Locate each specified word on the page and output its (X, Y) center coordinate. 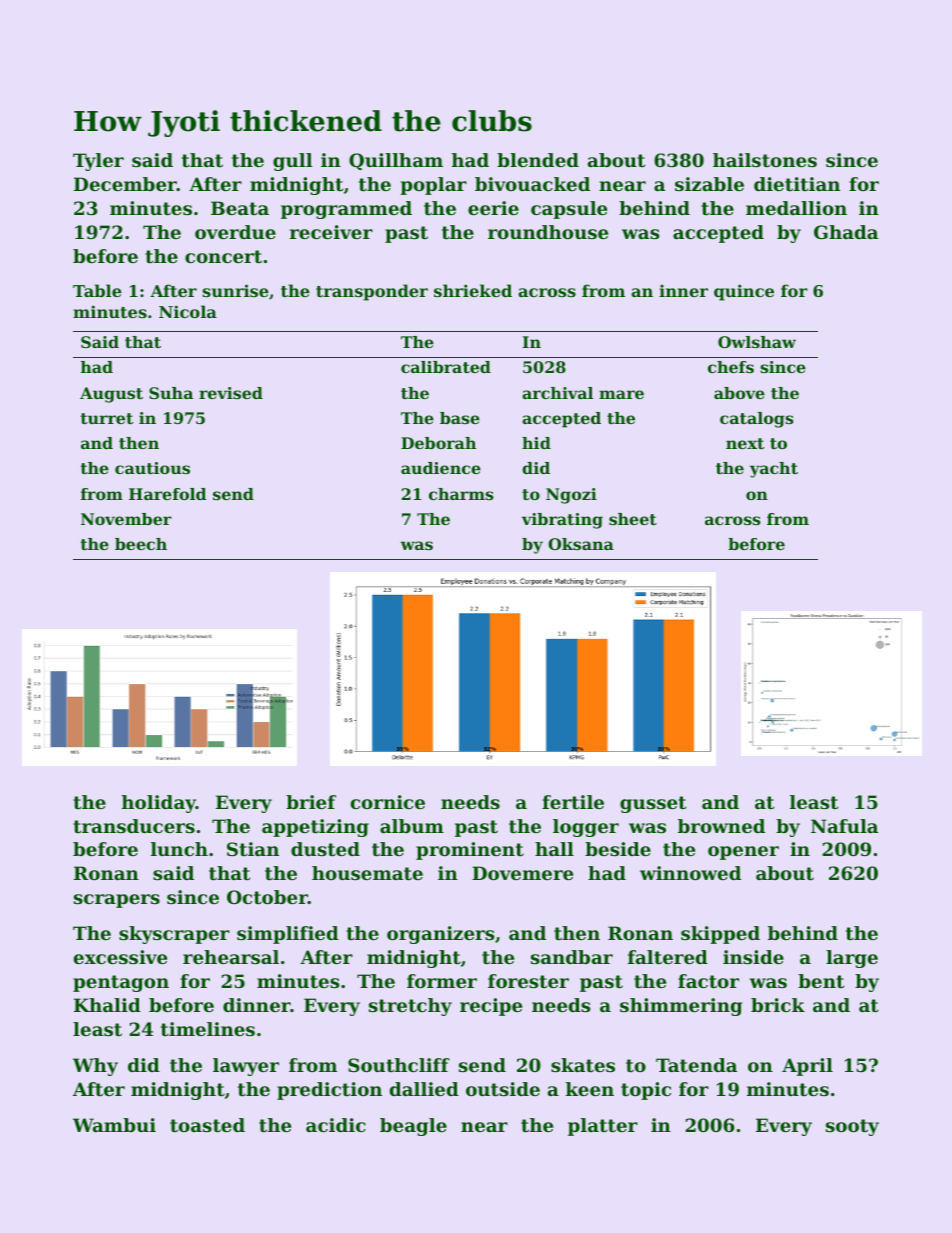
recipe (491, 1007)
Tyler (98, 162)
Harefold (167, 494)
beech (141, 544)
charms (461, 494)
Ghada (846, 232)
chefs (731, 367)
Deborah (438, 443)
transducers (134, 826)
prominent (470, 851)
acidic (336, 1125)
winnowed (690, 873)
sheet (633, 519)
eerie (493, 208)
